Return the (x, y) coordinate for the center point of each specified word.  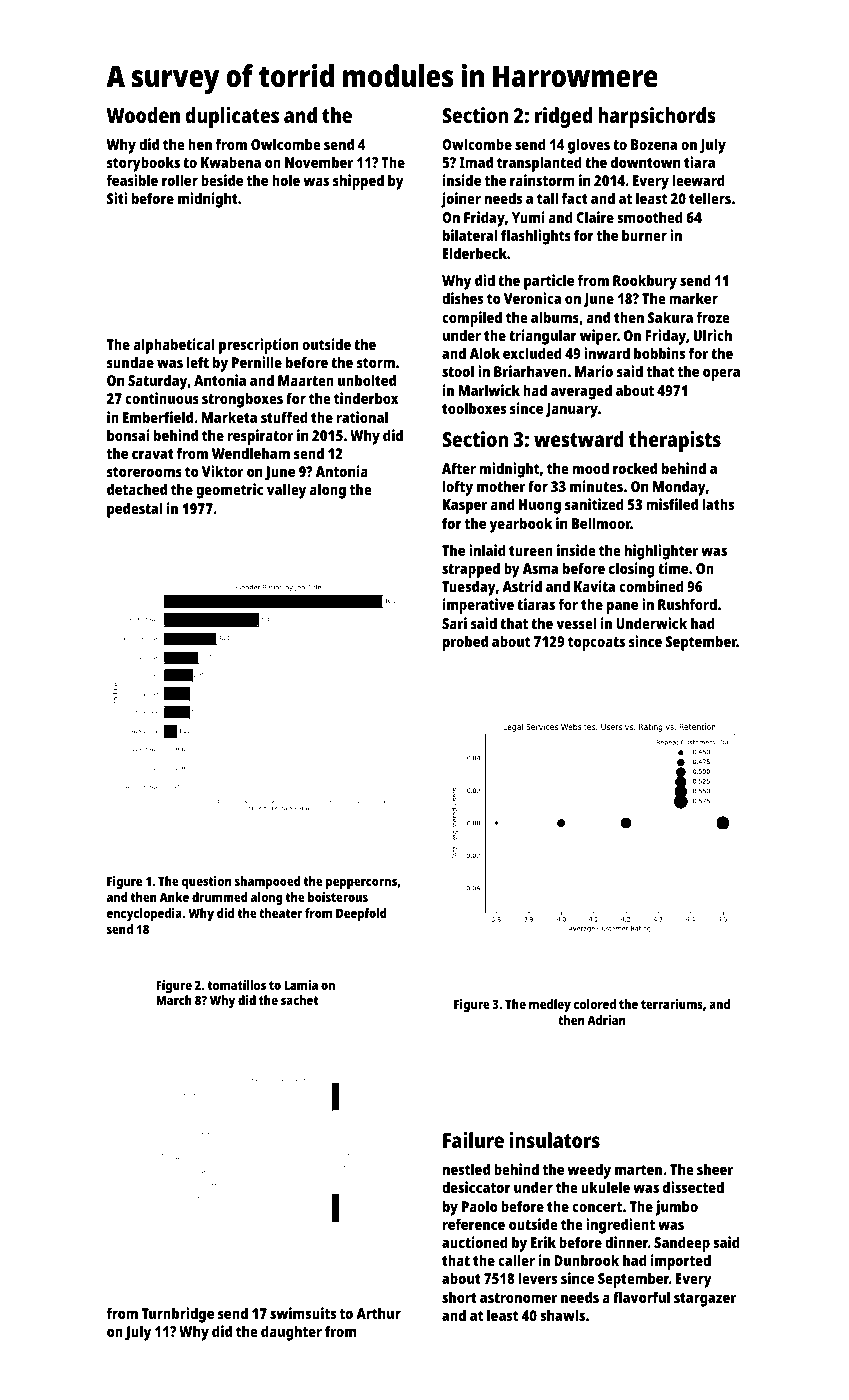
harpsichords (657, 117)
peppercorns (361, 883)
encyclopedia (144, 914)
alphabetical (174, 346)
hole (286, 180)
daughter (291, 1333)
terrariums (672, 1004)
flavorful (641, 1297)
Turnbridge (178, 1315)
